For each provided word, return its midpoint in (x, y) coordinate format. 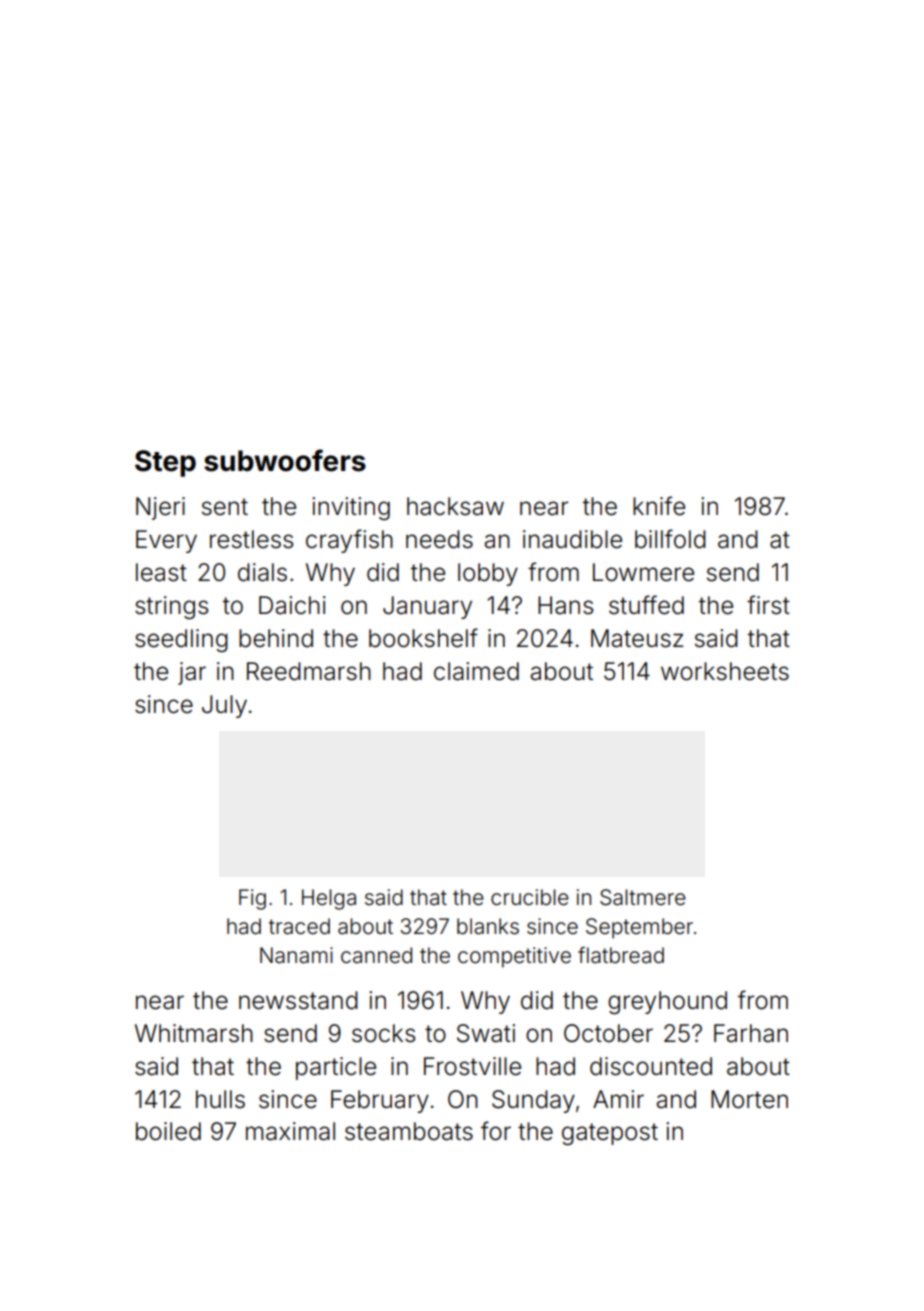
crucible (530, 897)
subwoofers (285, 460)
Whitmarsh (194, 1033)
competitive (514, 957)
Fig (252, 899)
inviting (351, 508)
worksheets (725, 671)
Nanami (296, 955)
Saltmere (643, 897)
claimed (476, 671)
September (639, 928)
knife (659, 506)
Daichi (292, 605)
